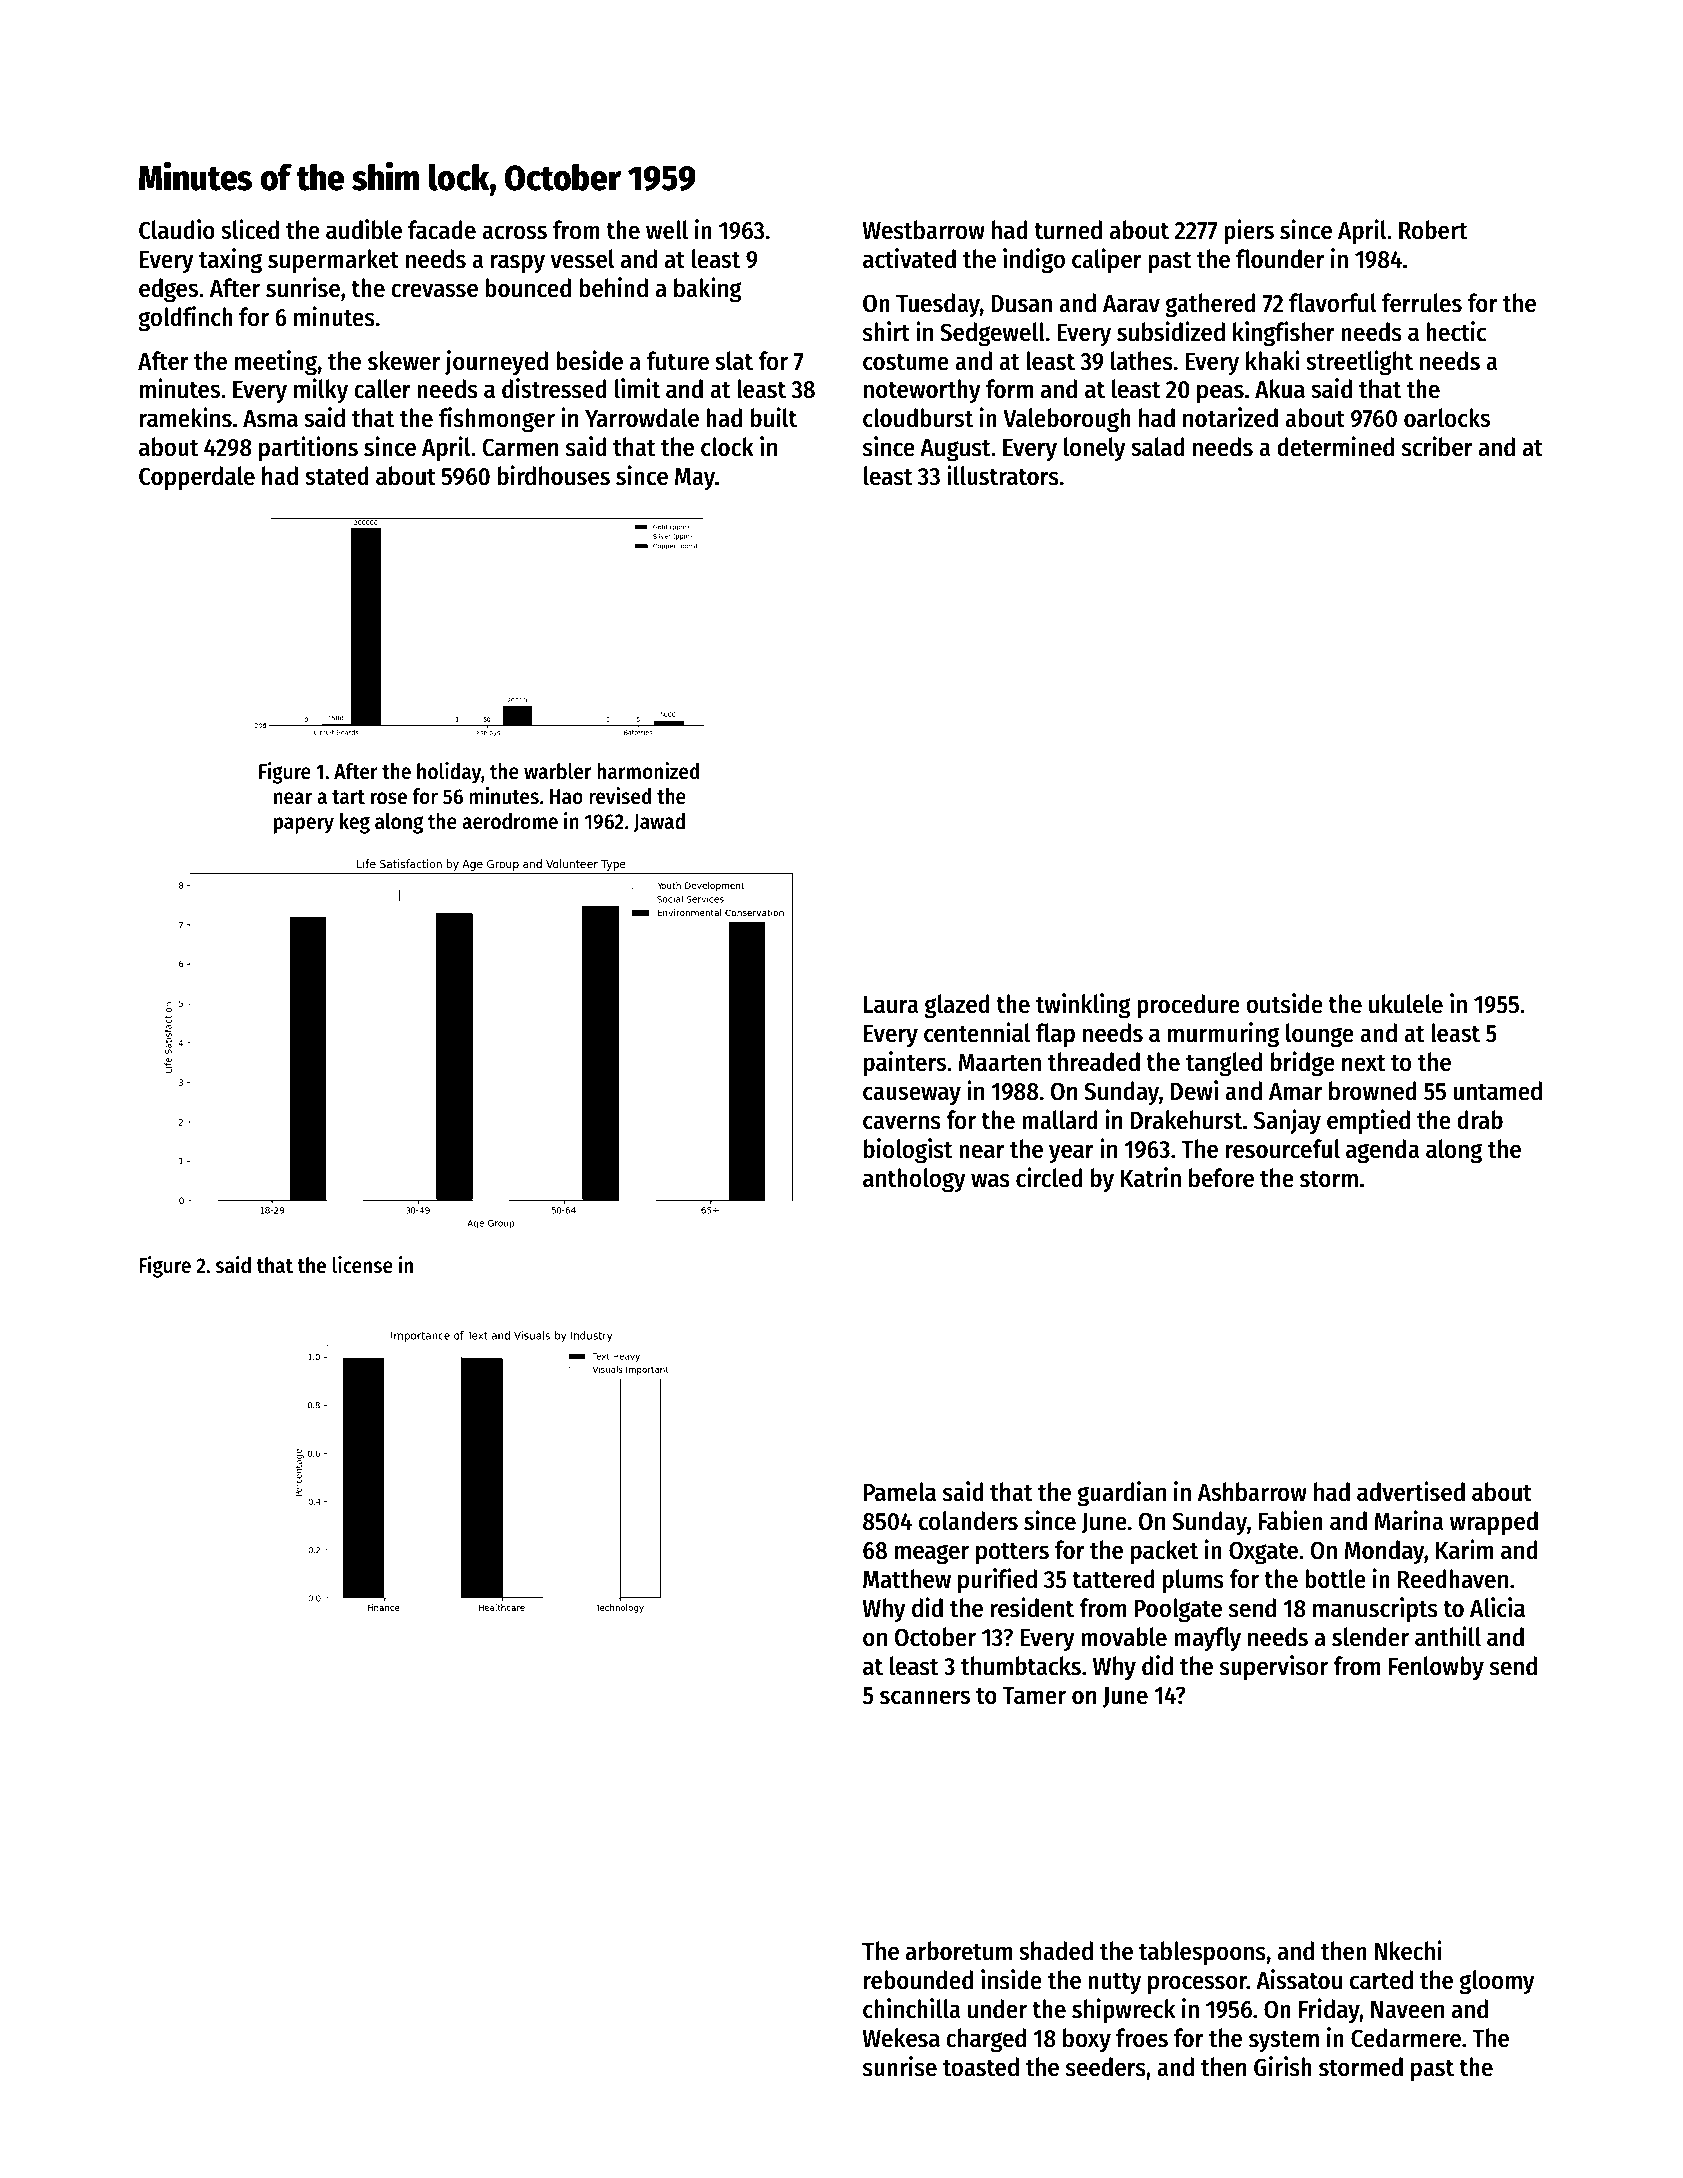 This screenshot has width=1683, height=2178. What do you see at coordinates (1221, 1178) in the screenshot?
I see `before` at bounding box center [1221, 1178].
